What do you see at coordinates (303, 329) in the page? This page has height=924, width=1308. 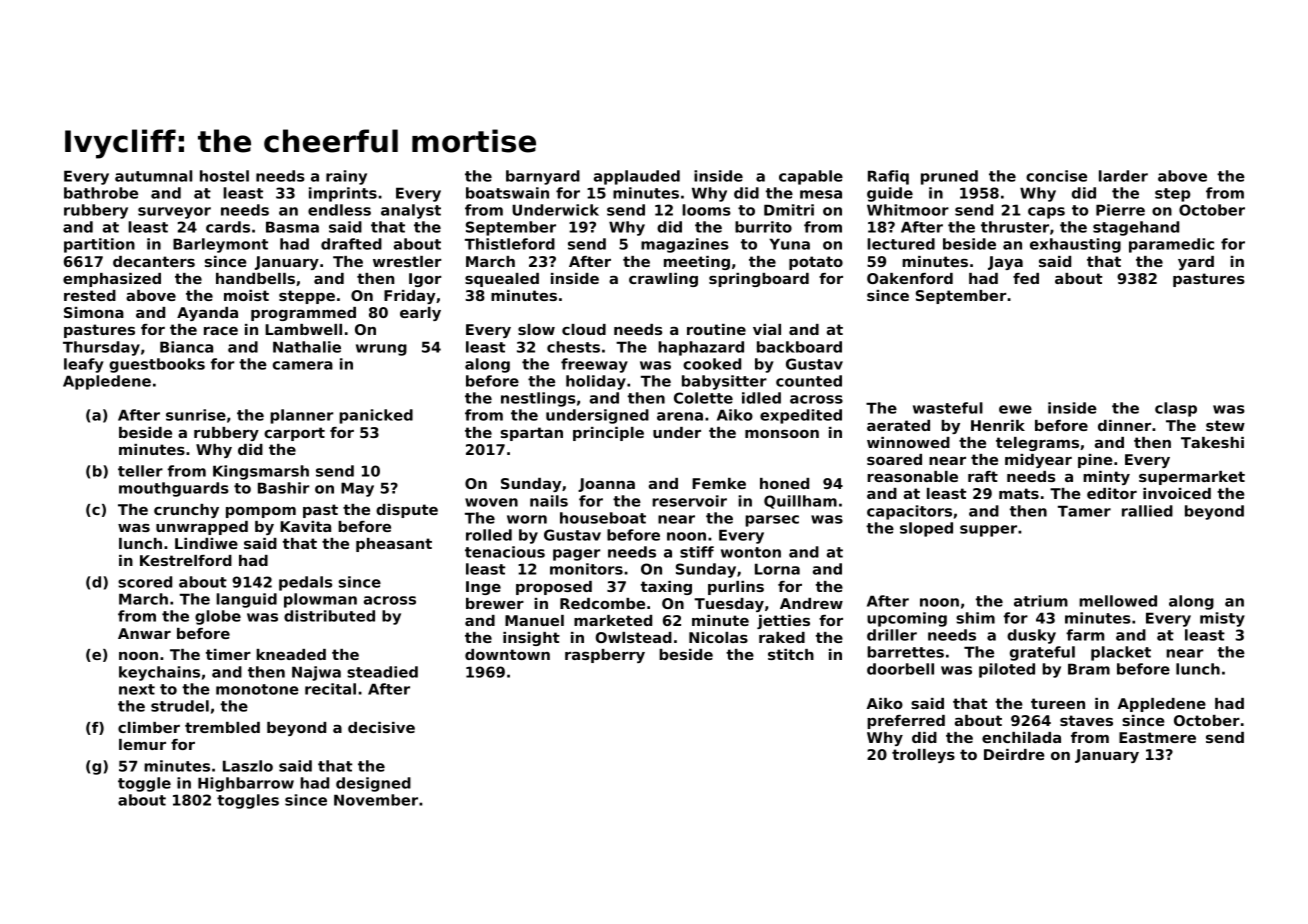 I see `Lambwell` at bounding box center [303, 329].
